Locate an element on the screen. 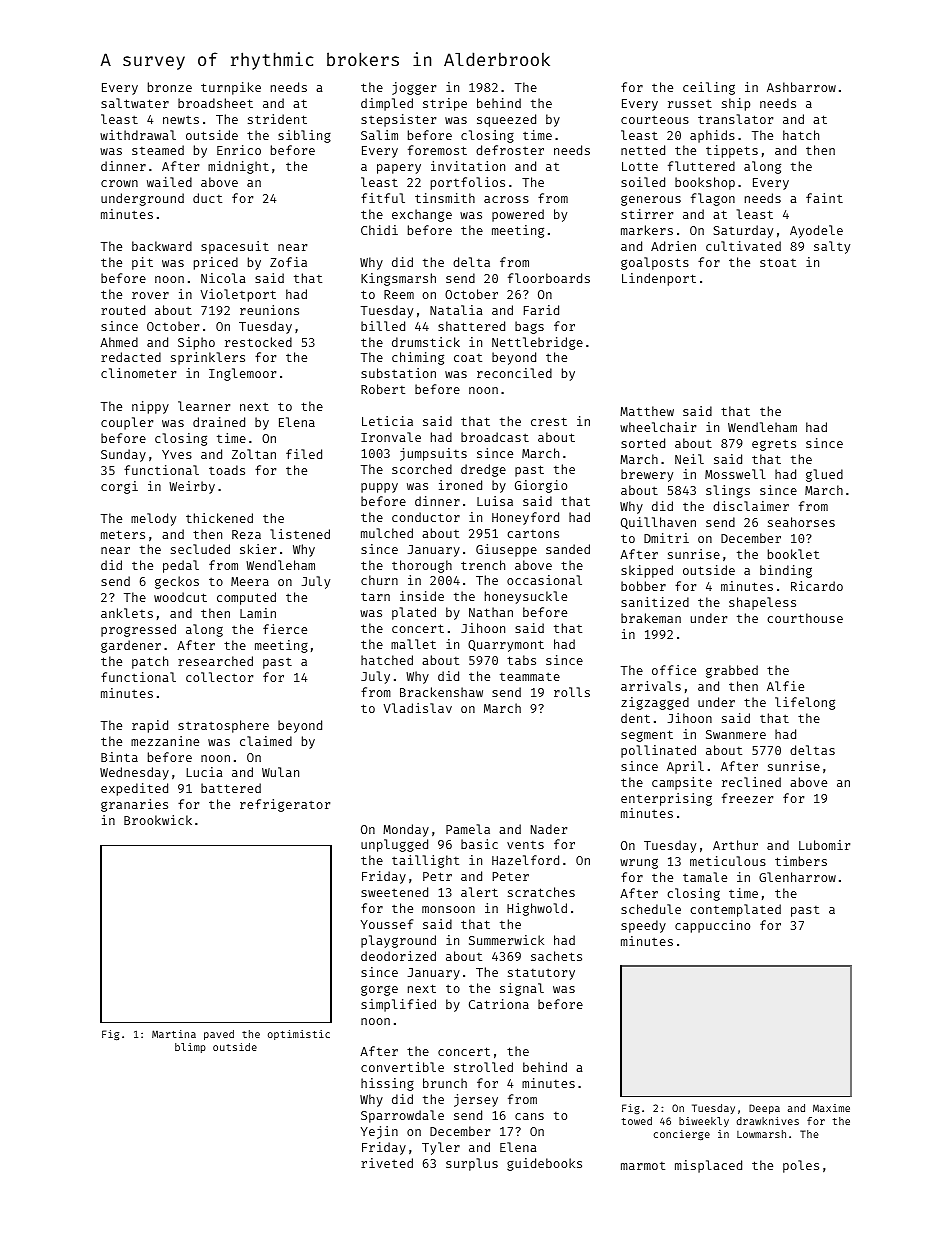 Image resolution: width=952 pixels, height=1233 pixels. ceiling is located at coordinates (709, 88).
